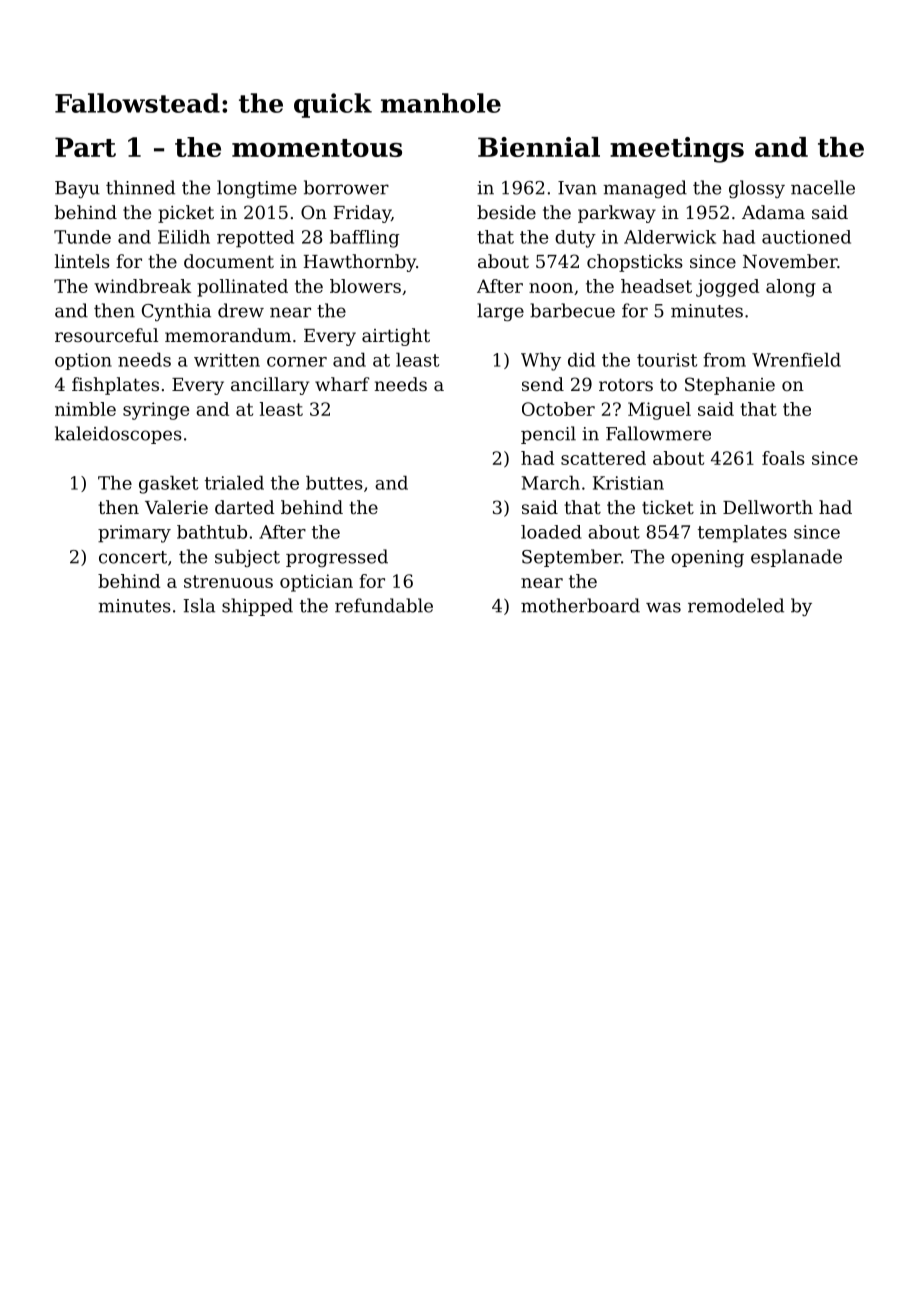  Describe the element at coordinates (396, 337) in the page. I see `airtight` at that location.
